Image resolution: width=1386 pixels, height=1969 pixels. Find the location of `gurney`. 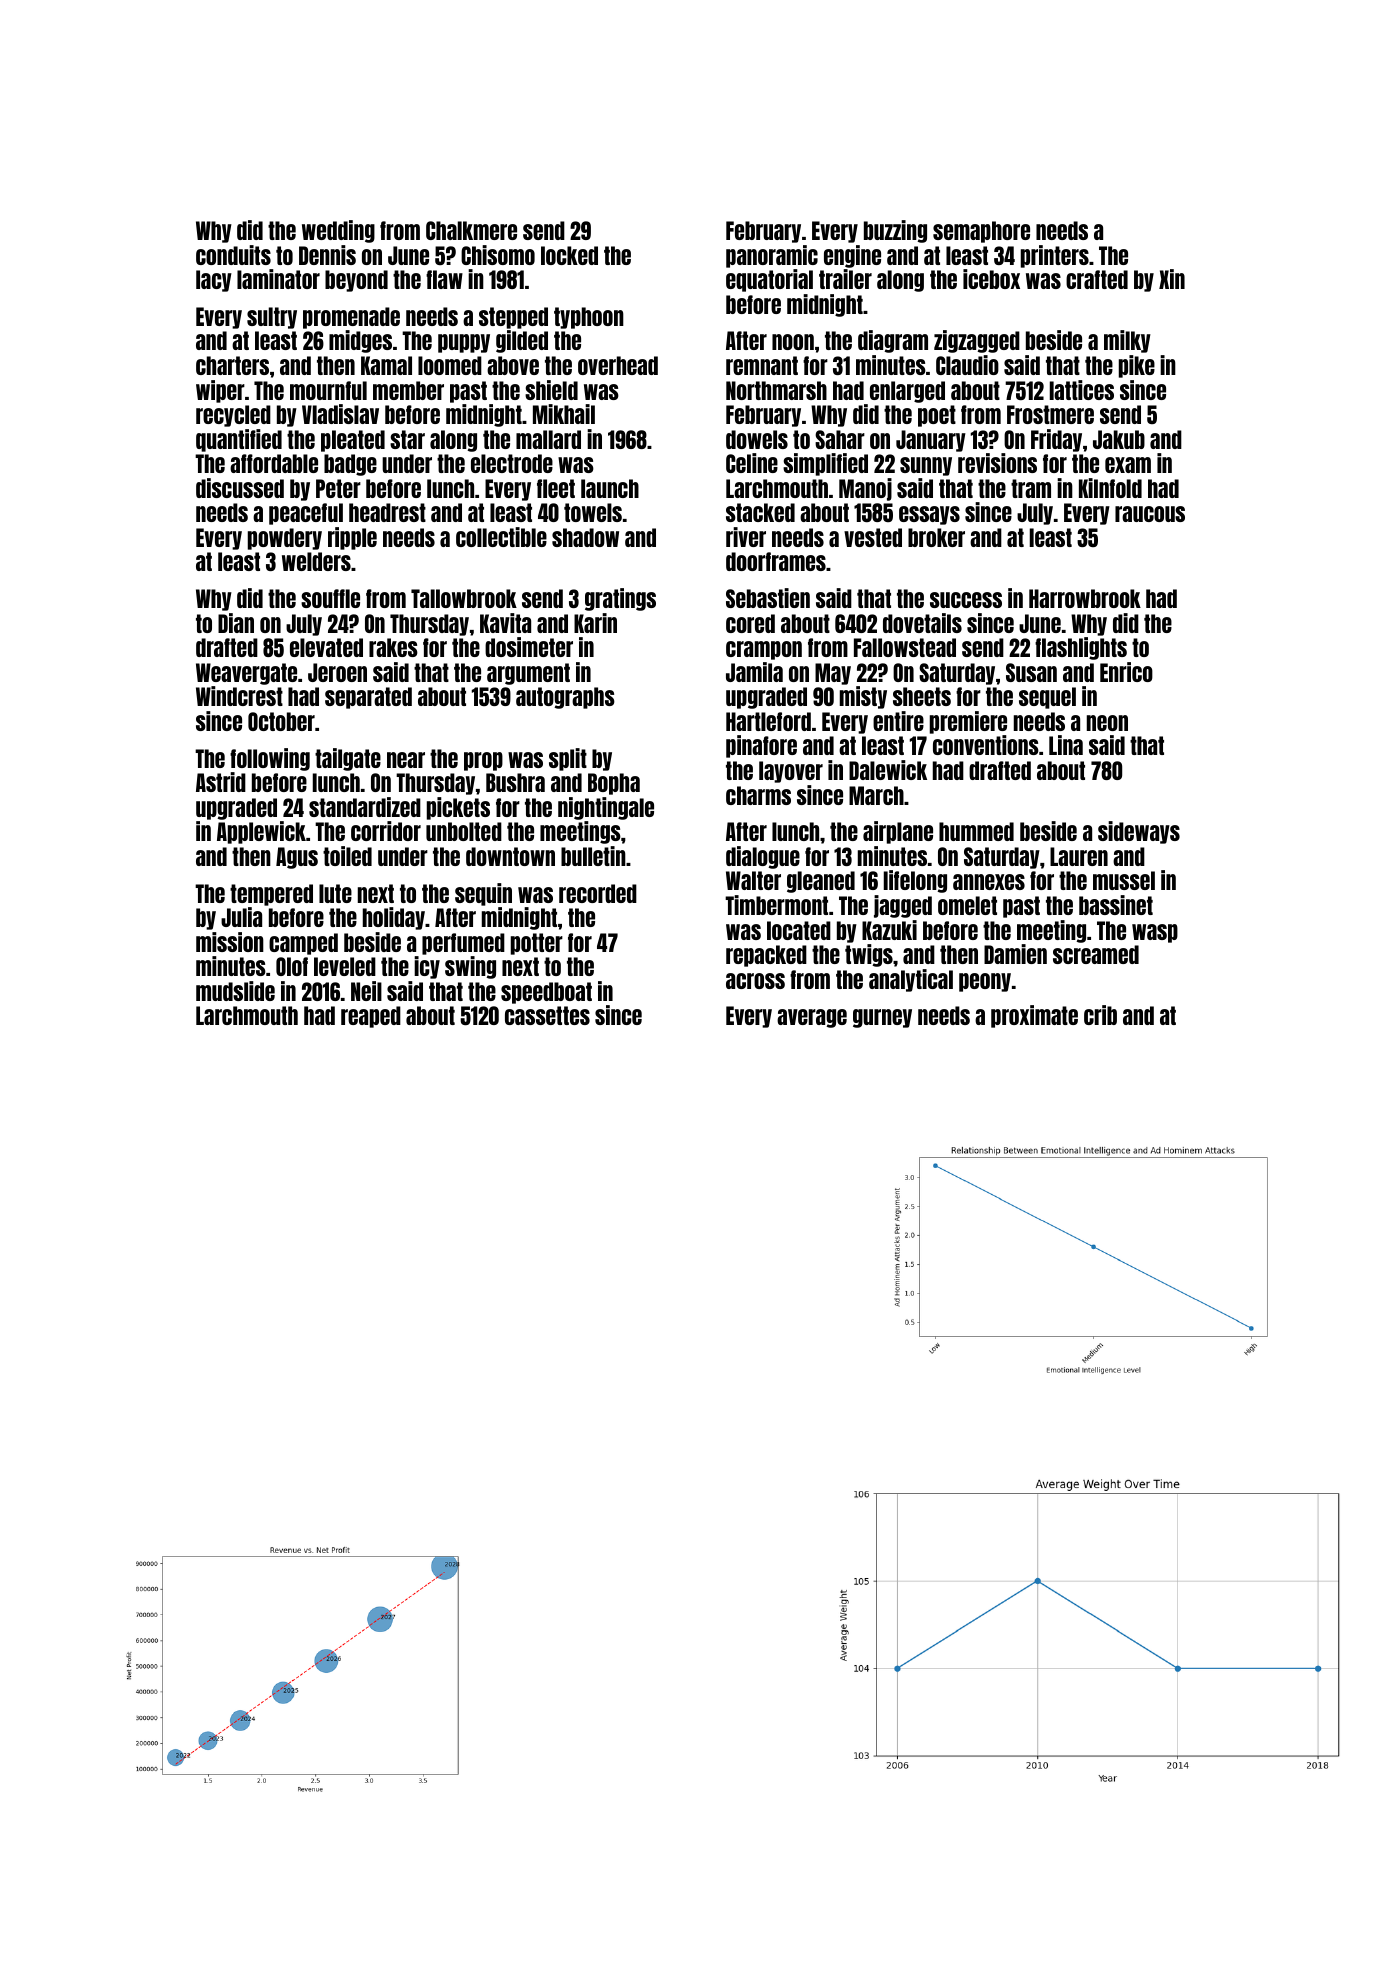

gurney is located at coordinates (882, 1018).
